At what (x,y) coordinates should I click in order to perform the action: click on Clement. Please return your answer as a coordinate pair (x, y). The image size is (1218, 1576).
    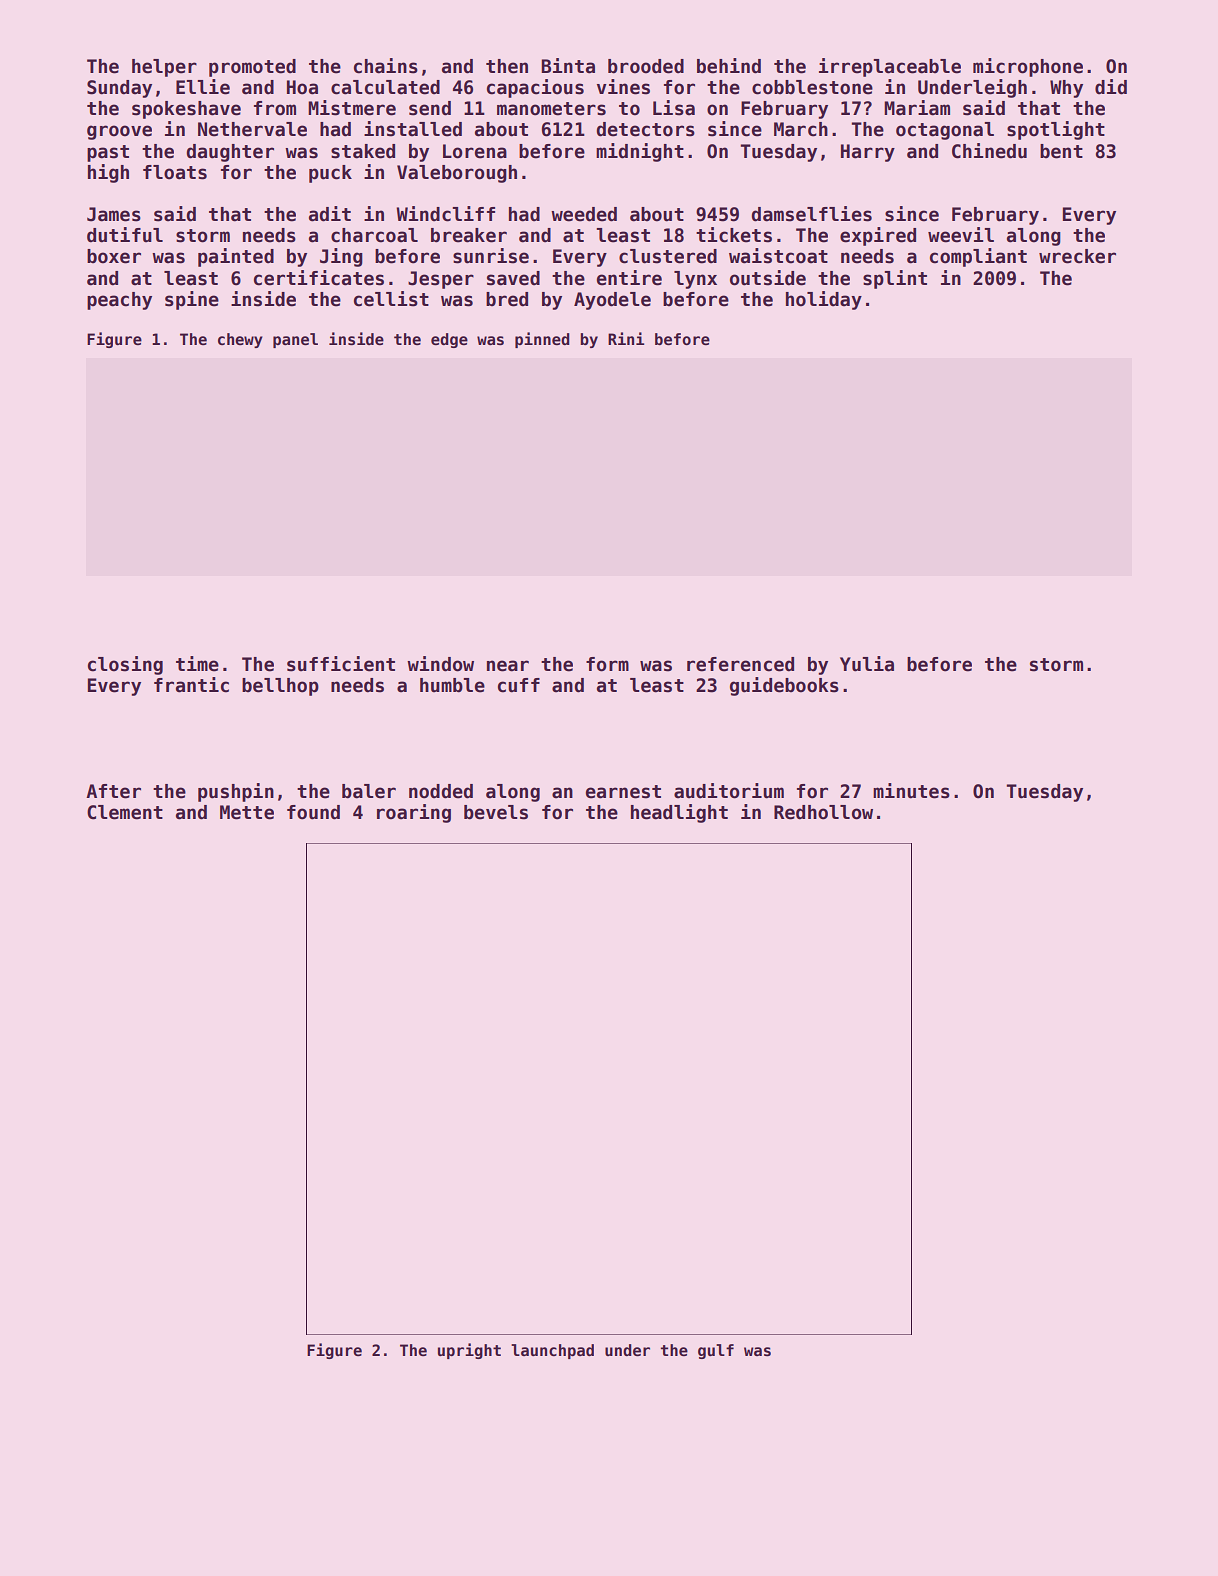
    Looking at the image, I should click on (125, 812).
